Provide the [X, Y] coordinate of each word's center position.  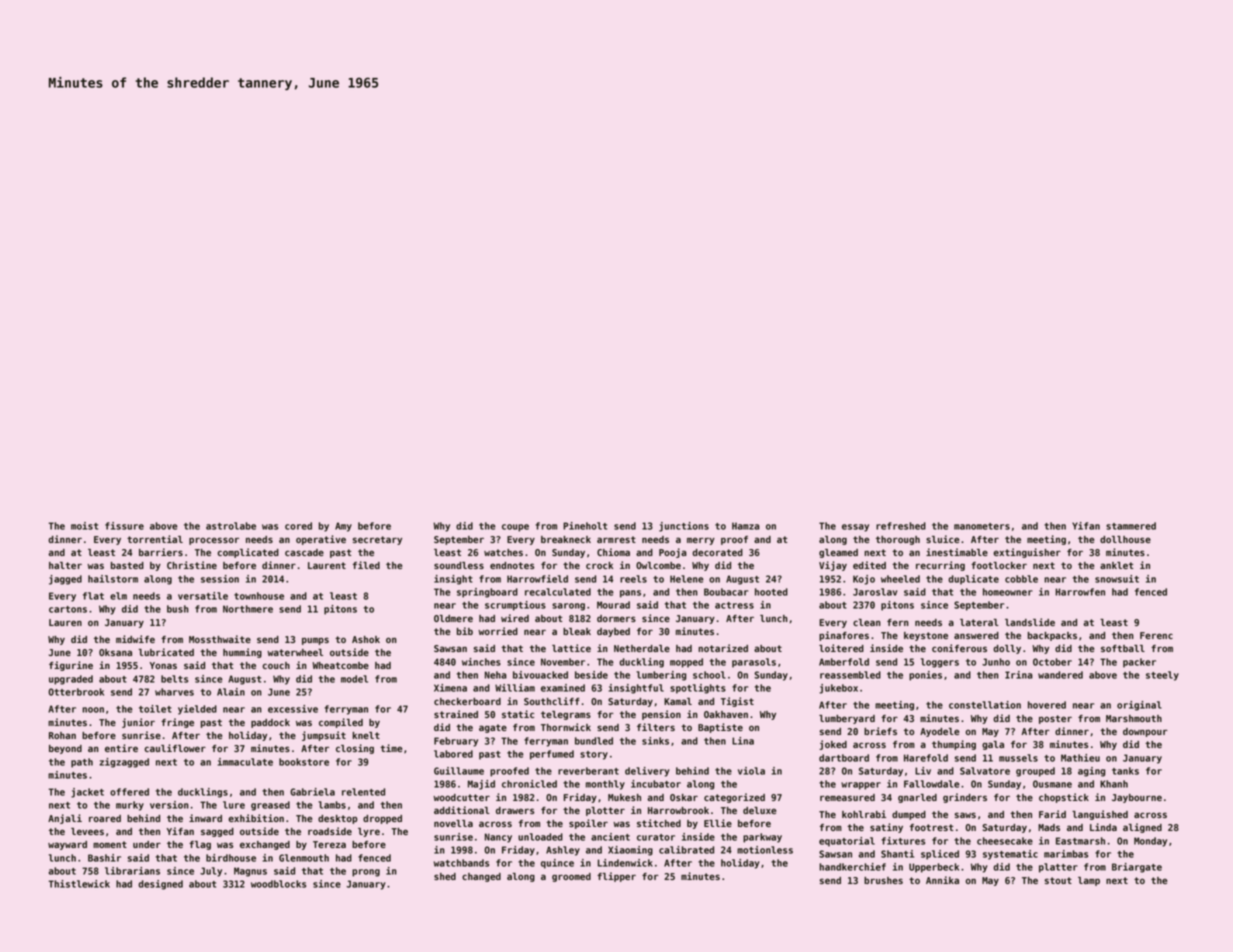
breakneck [566, 539]
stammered [1131, 526]
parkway [762, 838]
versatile [203, 596]
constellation [985, 705]
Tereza [329, 844]
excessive [293, 709]
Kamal [678, 701]
